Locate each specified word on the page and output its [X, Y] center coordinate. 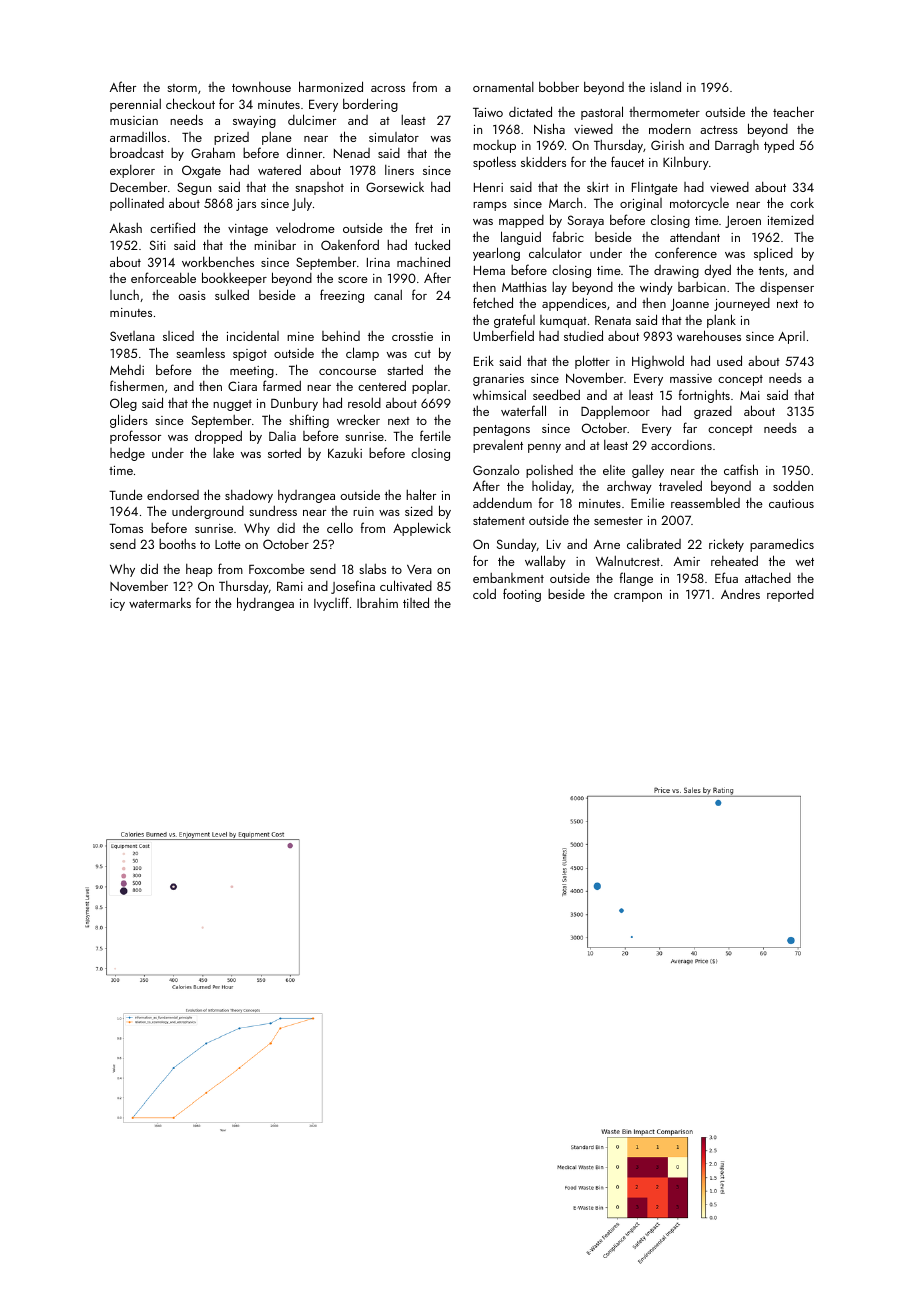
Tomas [126, 528]
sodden [793, 485]
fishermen [137, 385]
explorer [132, 171]
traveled [680, 485]
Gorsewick [395, 187]
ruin [363, 511]
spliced [773, 254]
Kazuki [345, 453]
